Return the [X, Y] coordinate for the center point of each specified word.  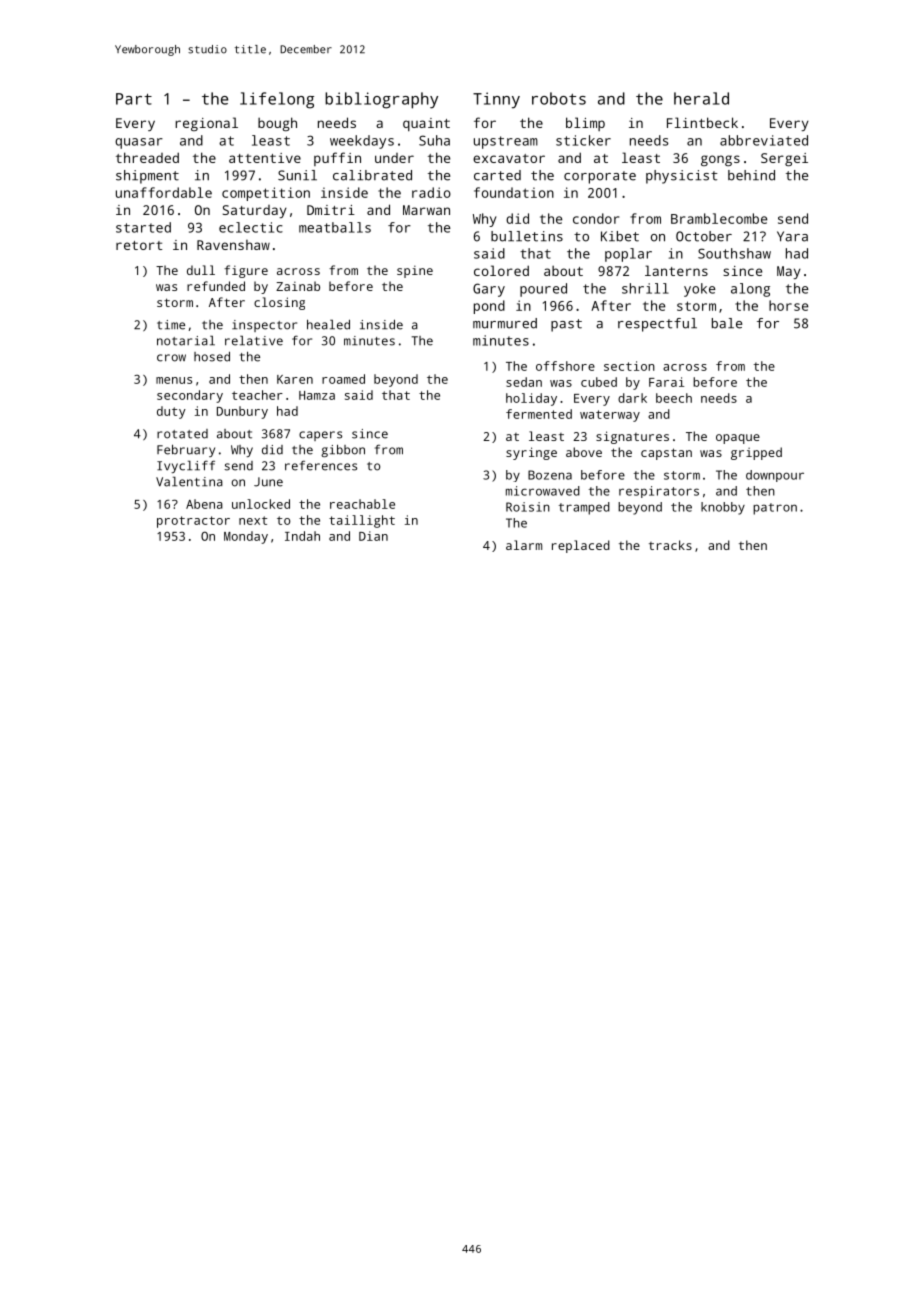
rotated [182, 434]
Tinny [496, 100]
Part [134, 99]
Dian [373, 536]
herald [701, 98]
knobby [723, 508]
